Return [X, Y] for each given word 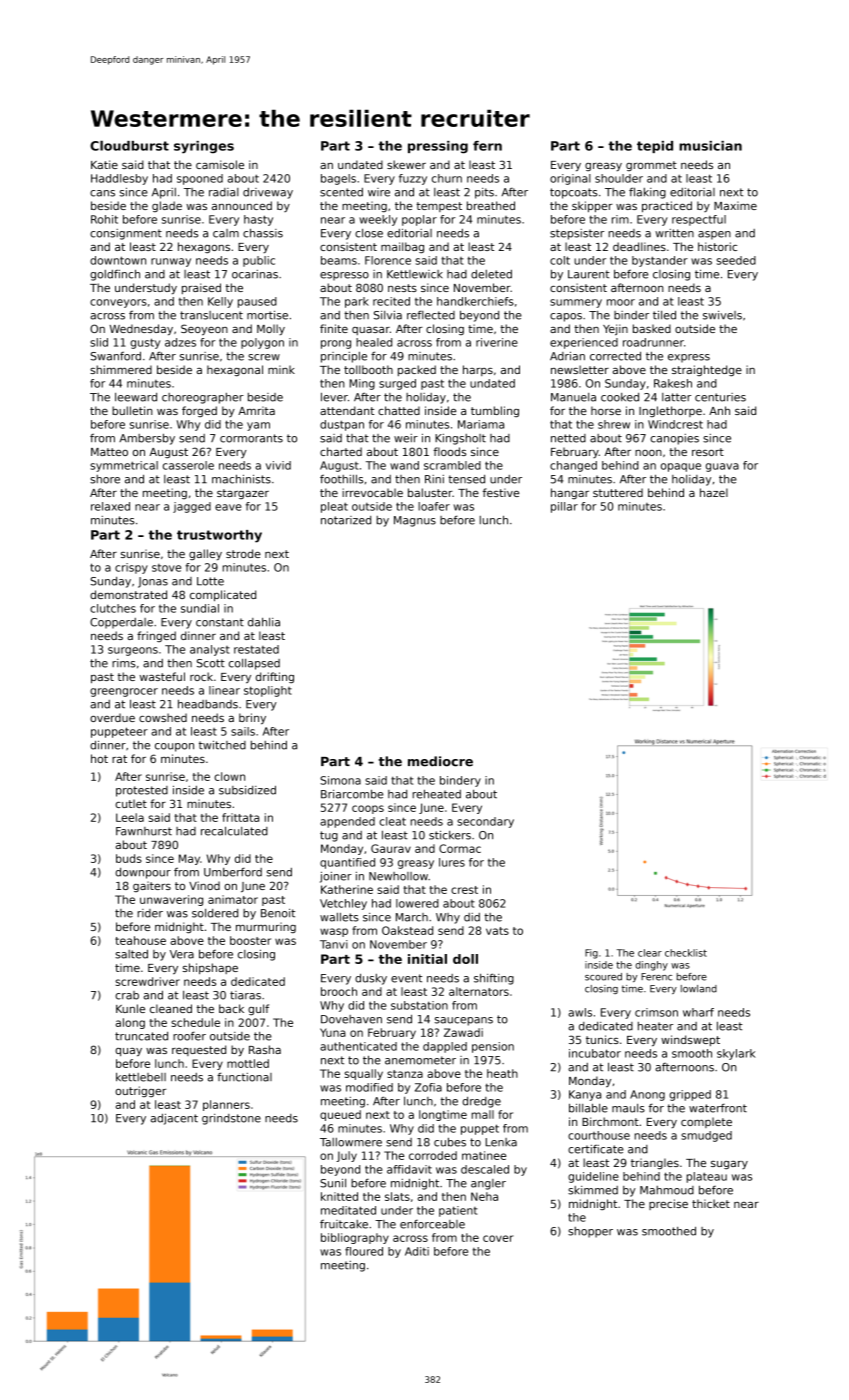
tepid [655, 147]
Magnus [415, 521]
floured [364, 1251]
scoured [603, 977]
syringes [204, 147]
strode [243, 553]
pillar [564, 507]
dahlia [264, 622]
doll [465, 959]
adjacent [174, 1119]
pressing [438, 147]
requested [199, 1050]
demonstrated [128, 594]
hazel [714, 492]
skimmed [593, 1190]
